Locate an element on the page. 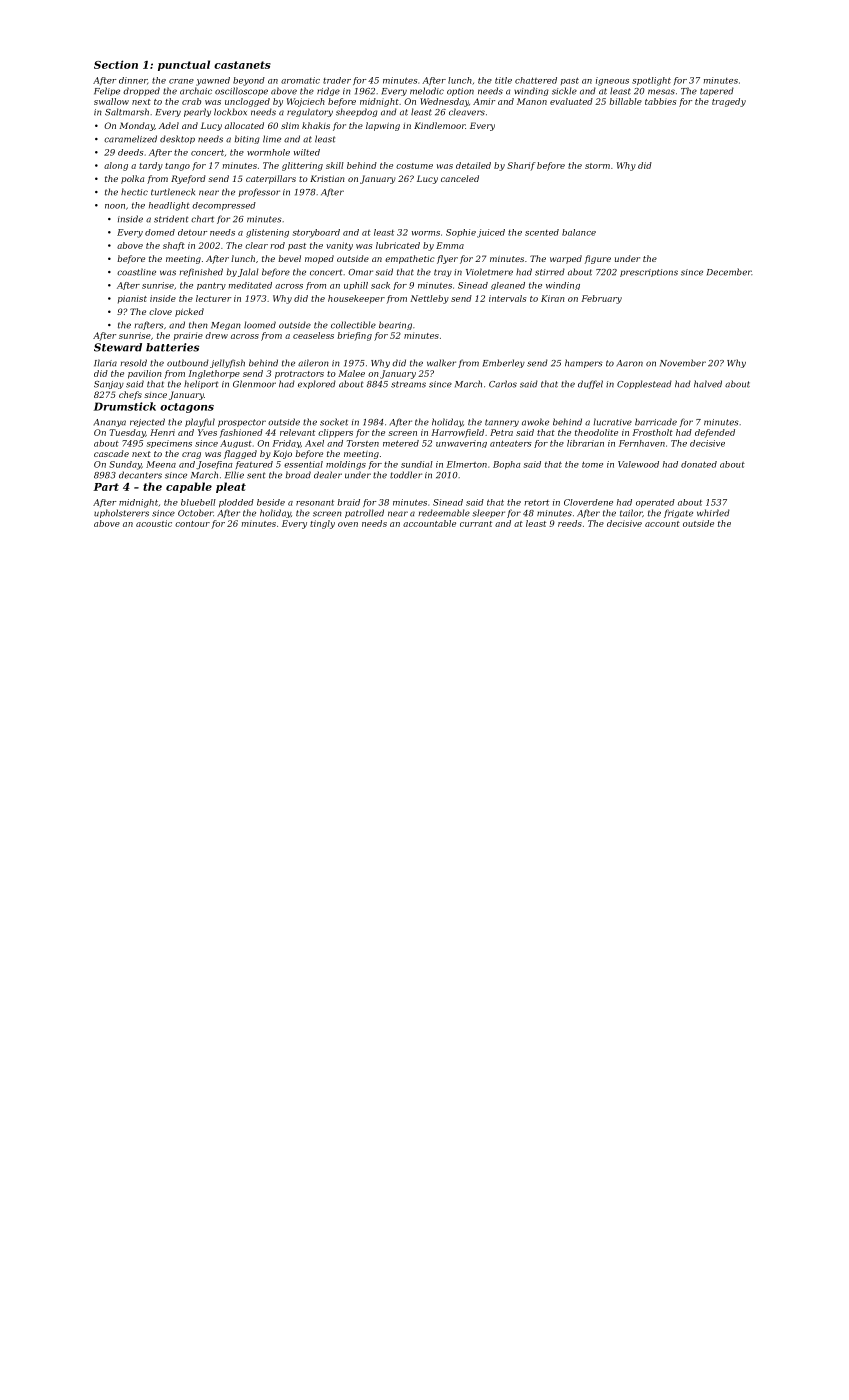 The image size is (849, 1400). currant is located at coordinates (476, 524).
